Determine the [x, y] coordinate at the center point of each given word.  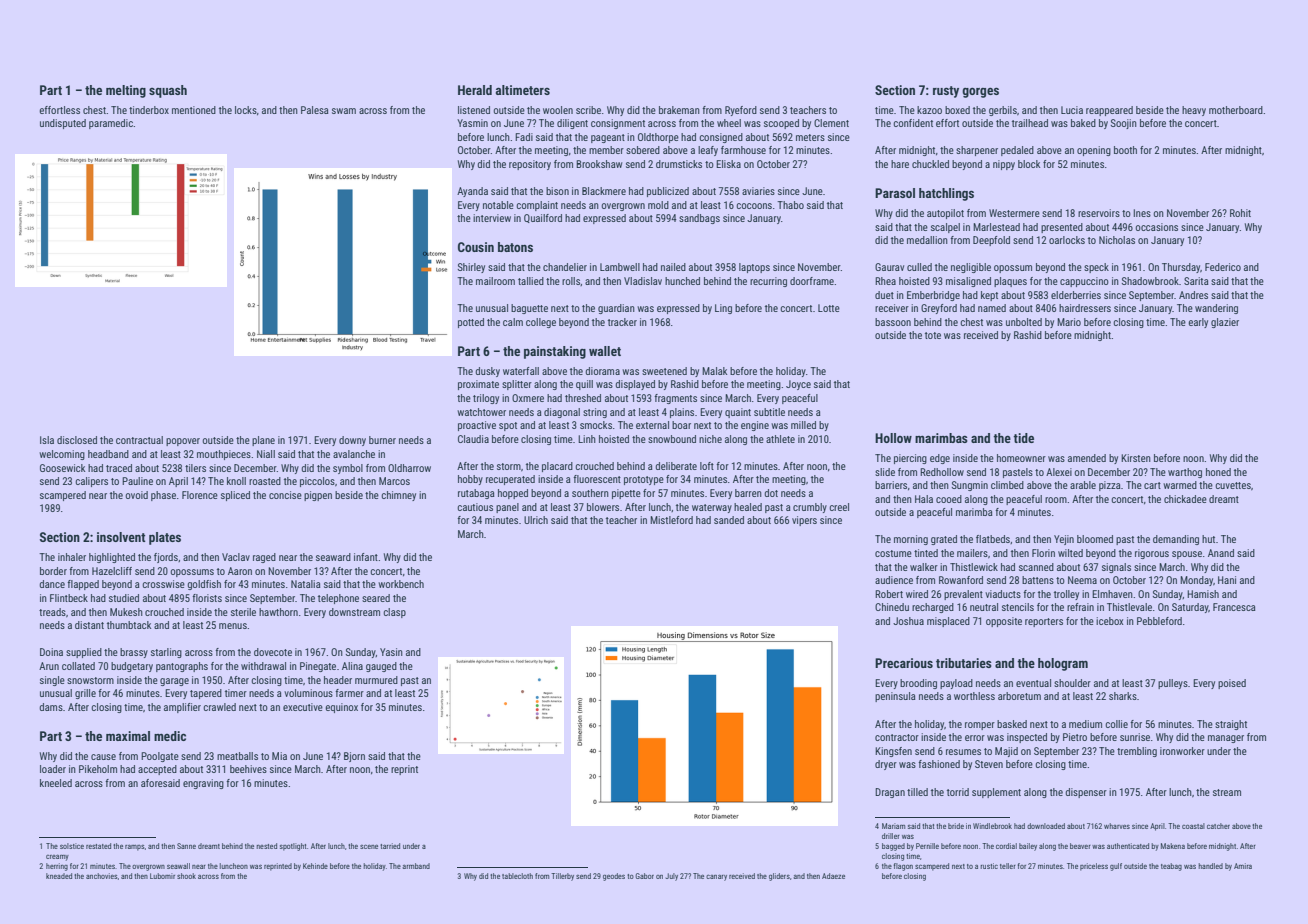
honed [1218, 472]
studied [124, 598]
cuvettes [1233, 485]
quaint [738, 413]
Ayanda [472, 192]
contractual [139, 440]
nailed [673, 267]
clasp [394, 613]
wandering [1216, 309]
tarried [390, 846]
